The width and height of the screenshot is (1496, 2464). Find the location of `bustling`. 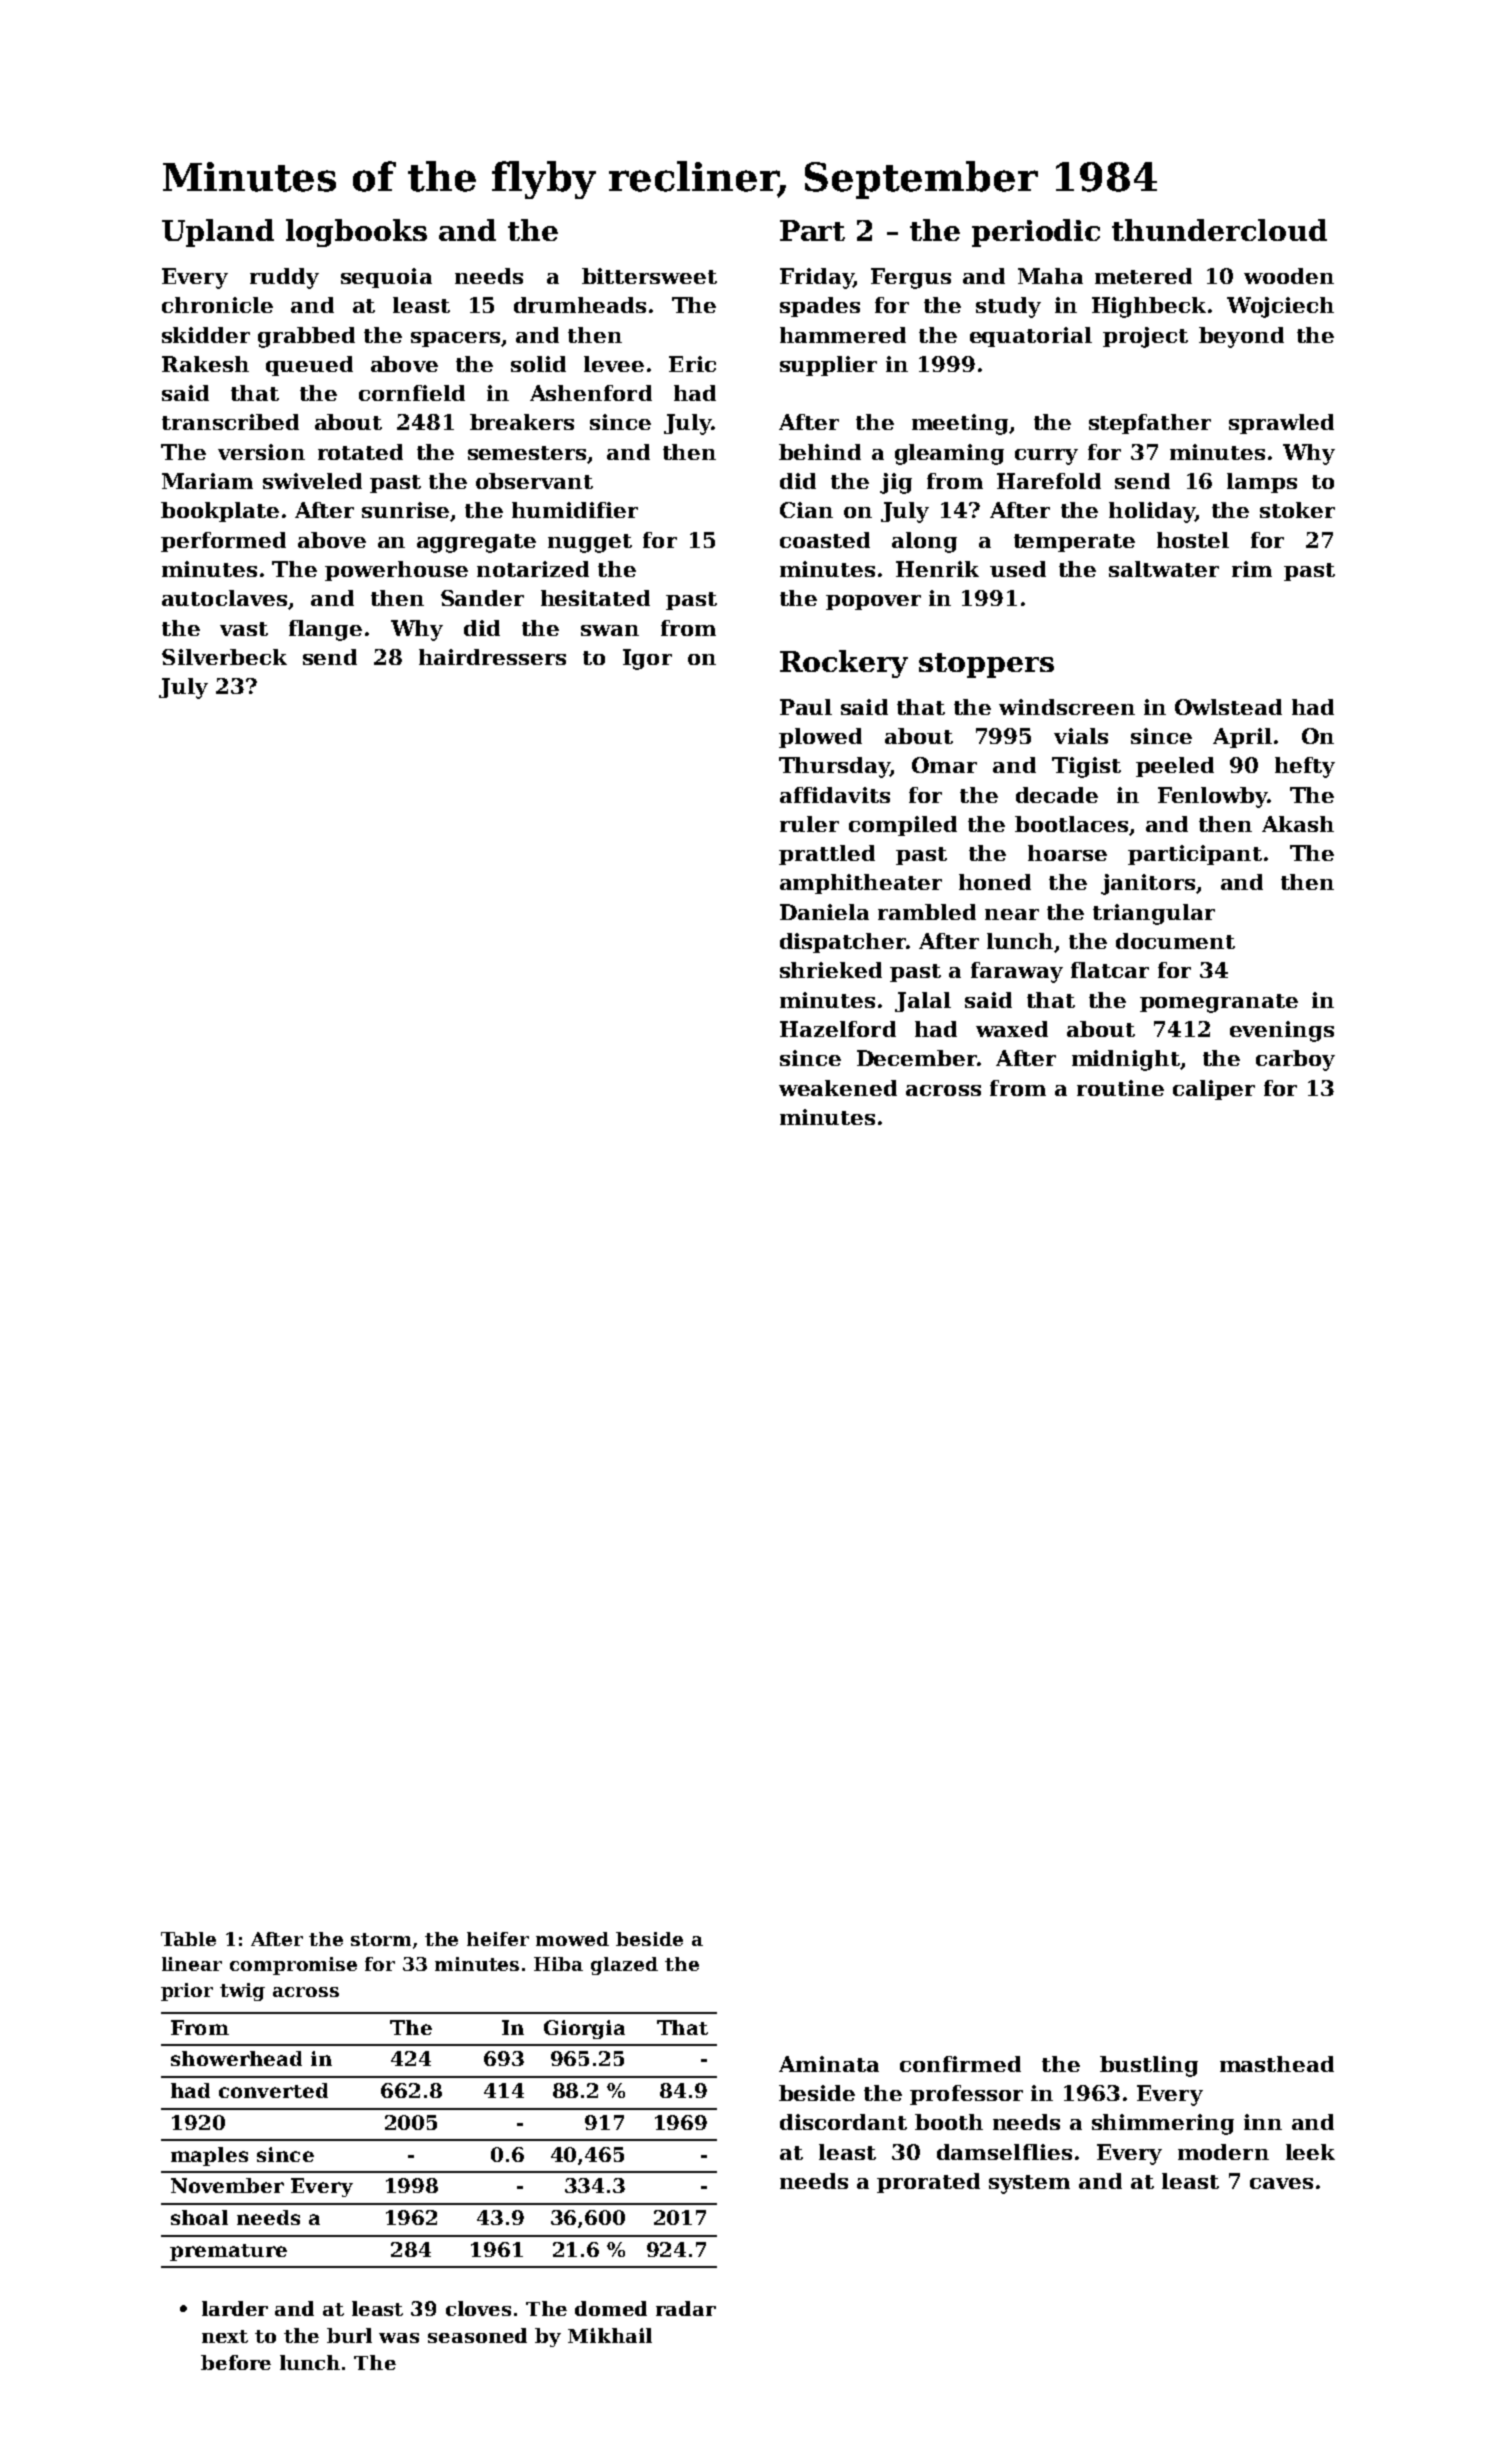

bustling is located at coordinates (1149, 2066).
